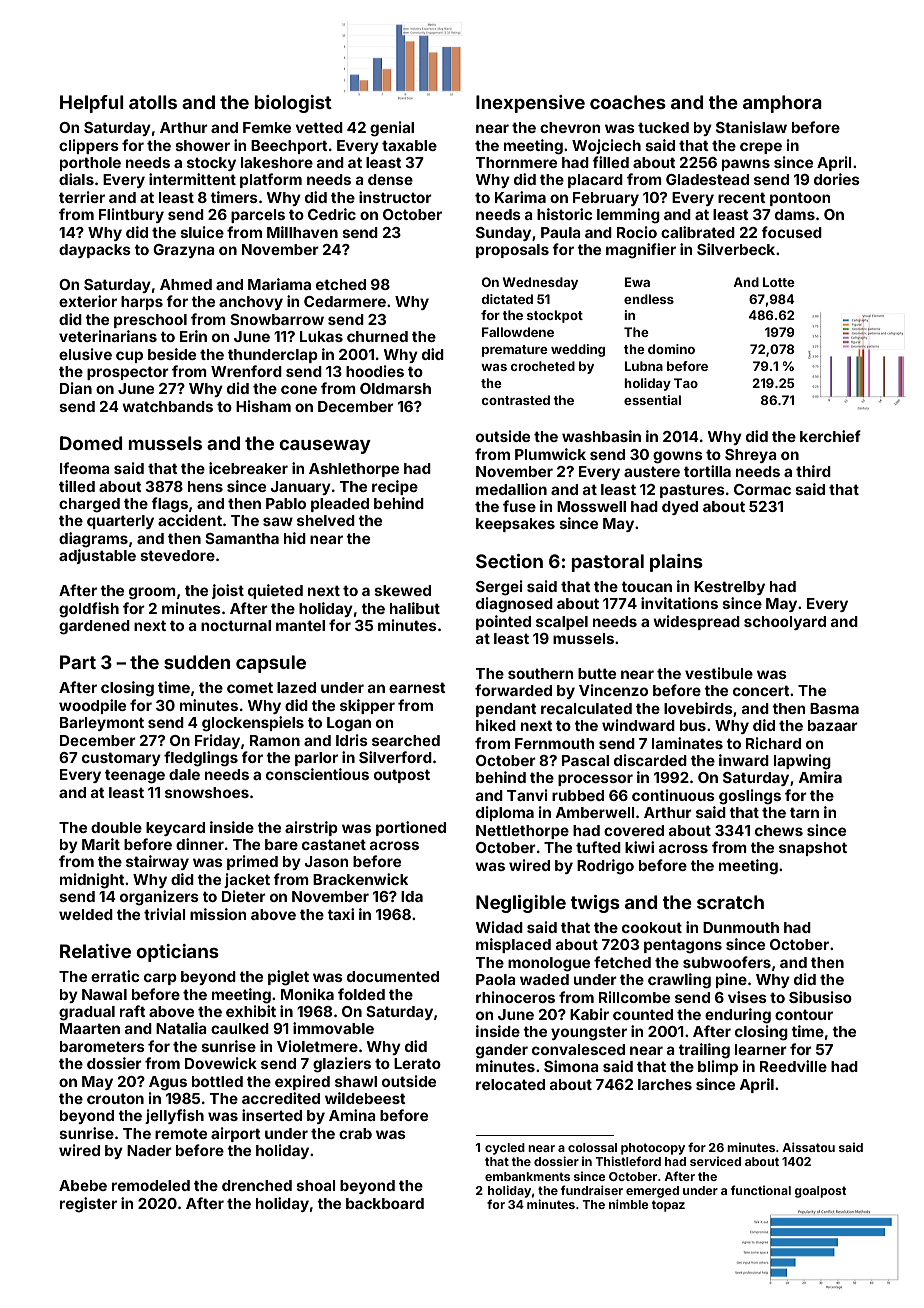  What do you see at coordinates (779, 282) in the image?
I see `Lotte` at bounding box center [779, 282].
